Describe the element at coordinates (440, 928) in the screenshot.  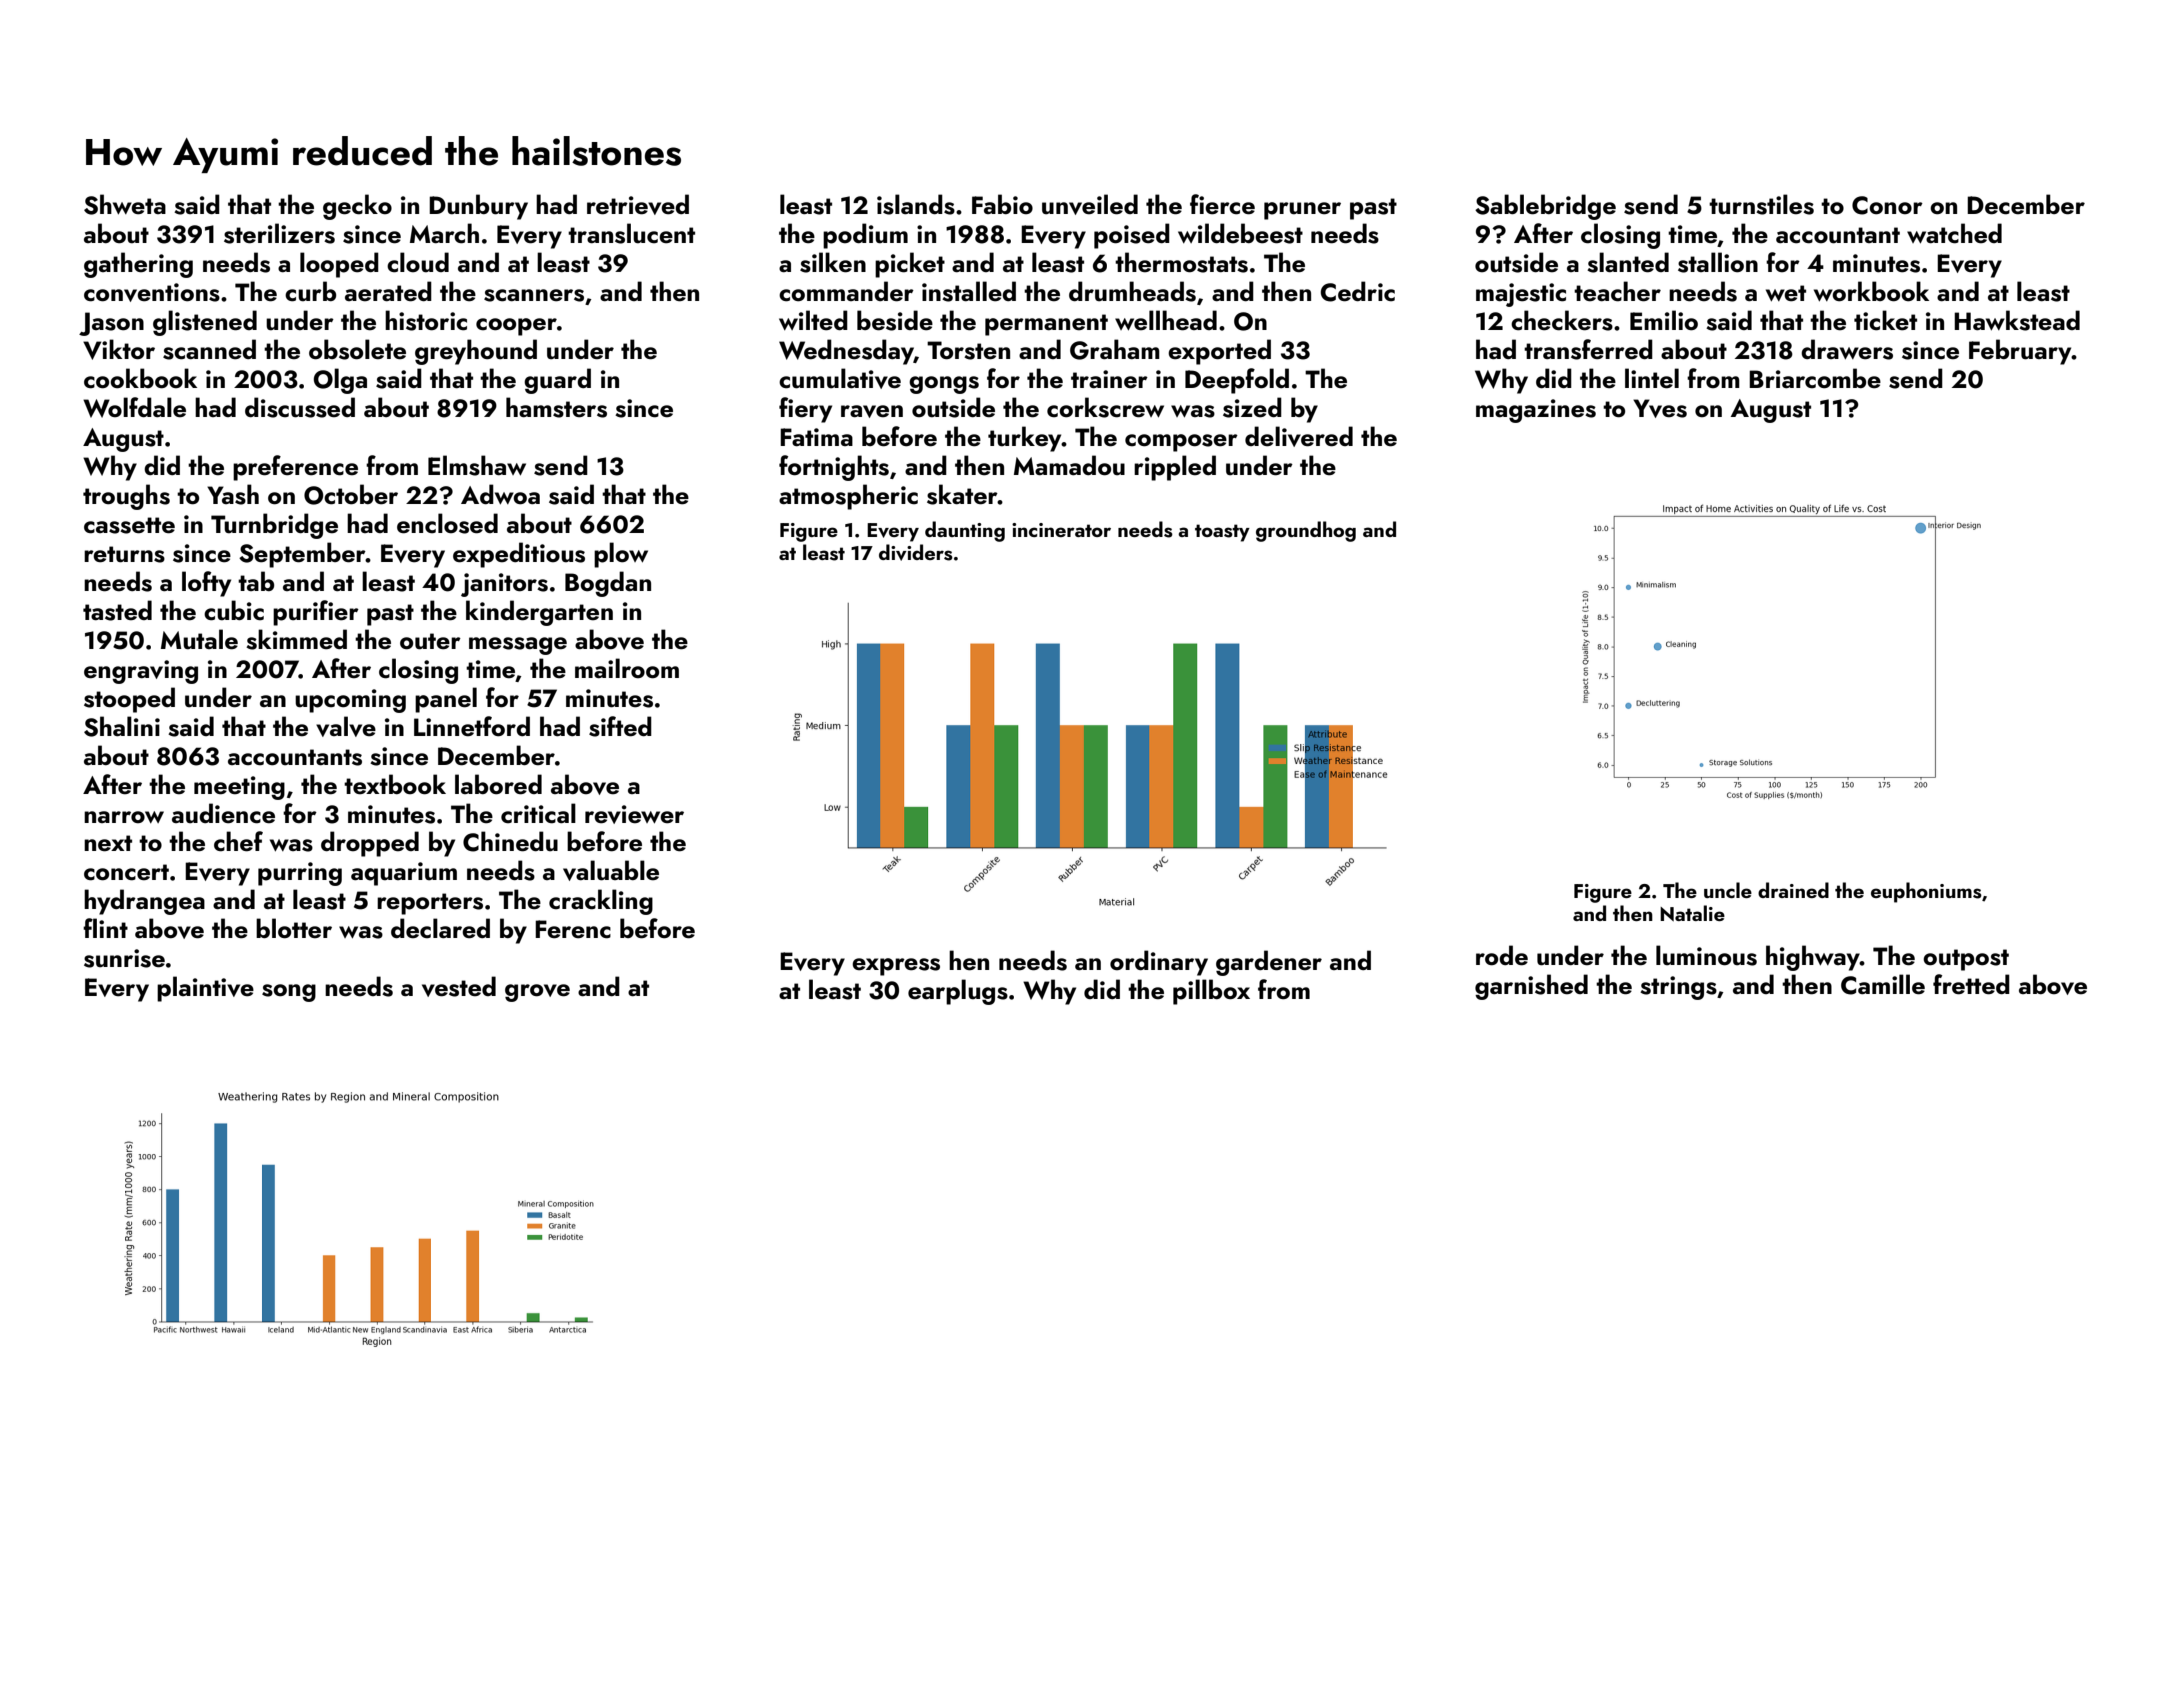
I see `declared` at that location.
